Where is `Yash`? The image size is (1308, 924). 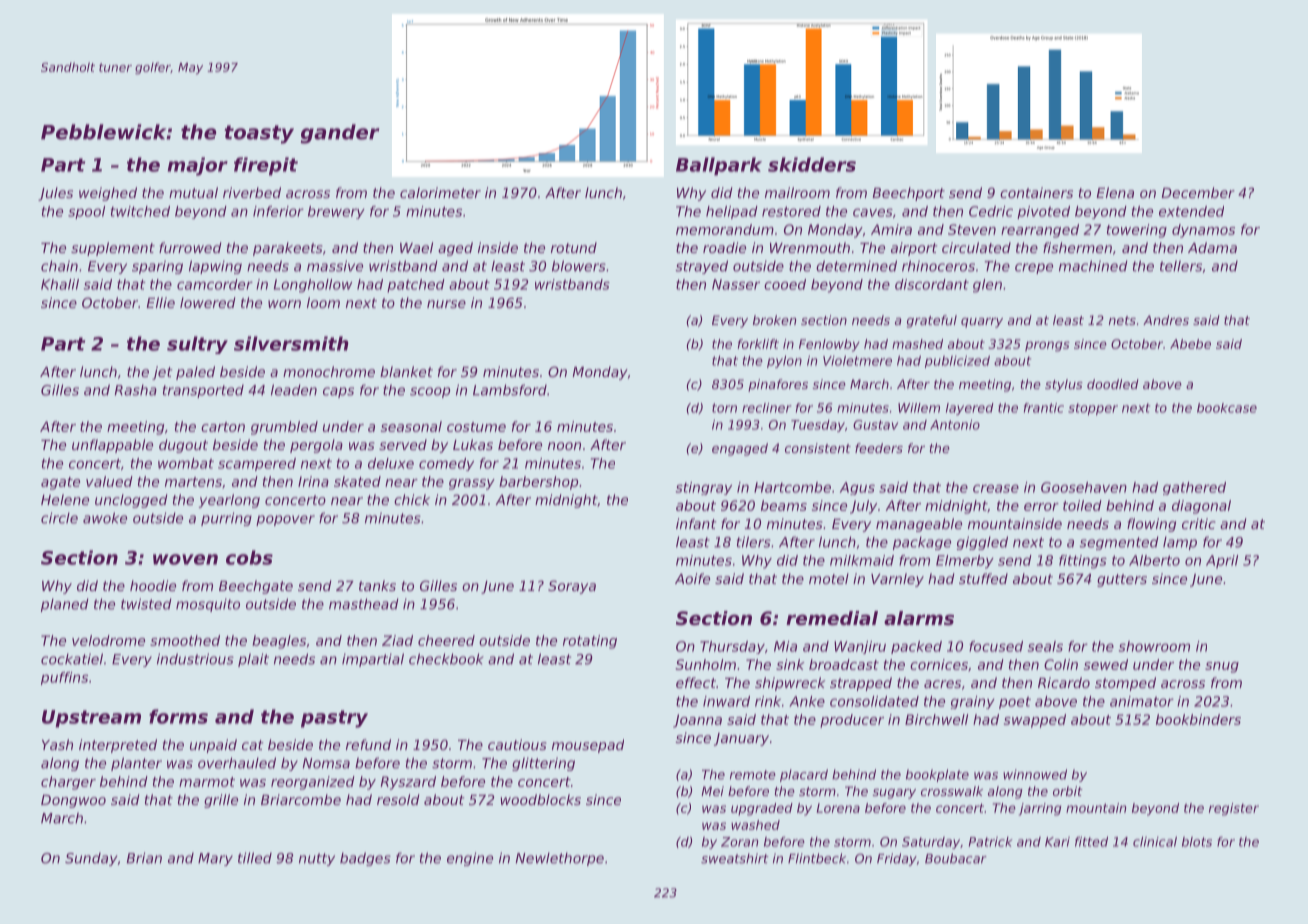
Yash is located at coordinates (57, 744).
